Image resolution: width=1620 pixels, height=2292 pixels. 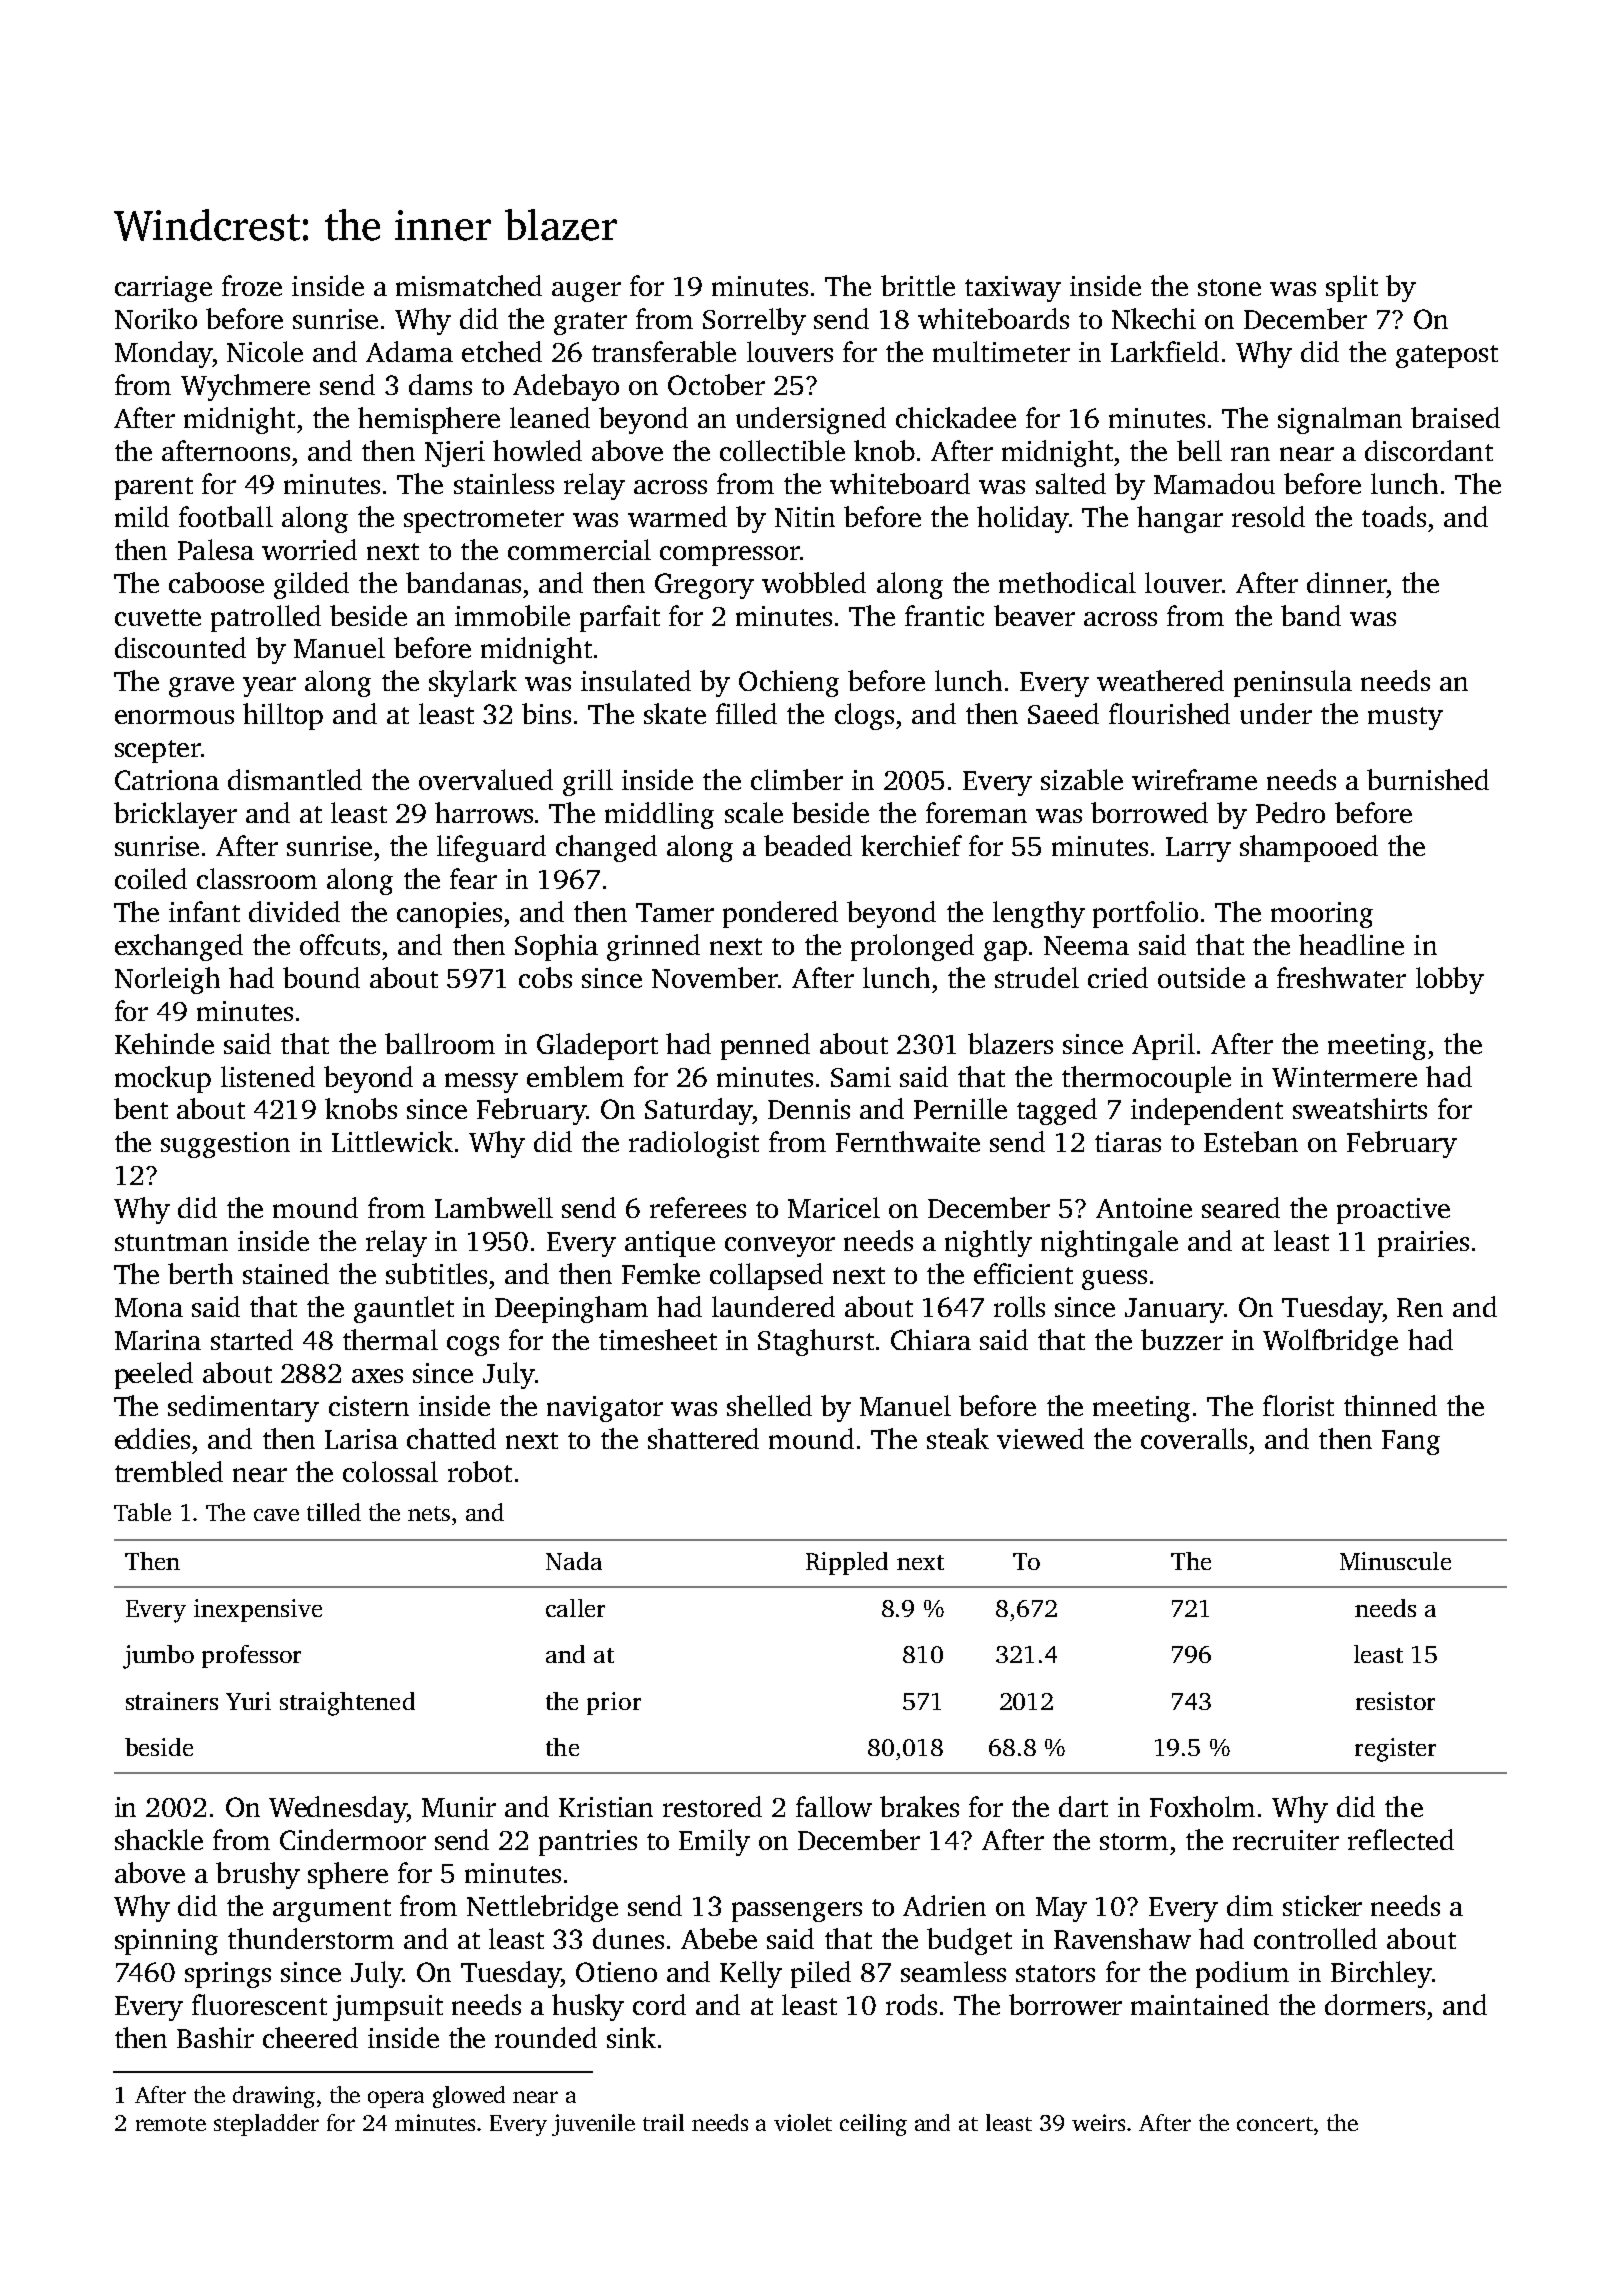 What do you see at coordinates (154, 488) in the image?
I see `parent` at bounding box center [154, 488].
